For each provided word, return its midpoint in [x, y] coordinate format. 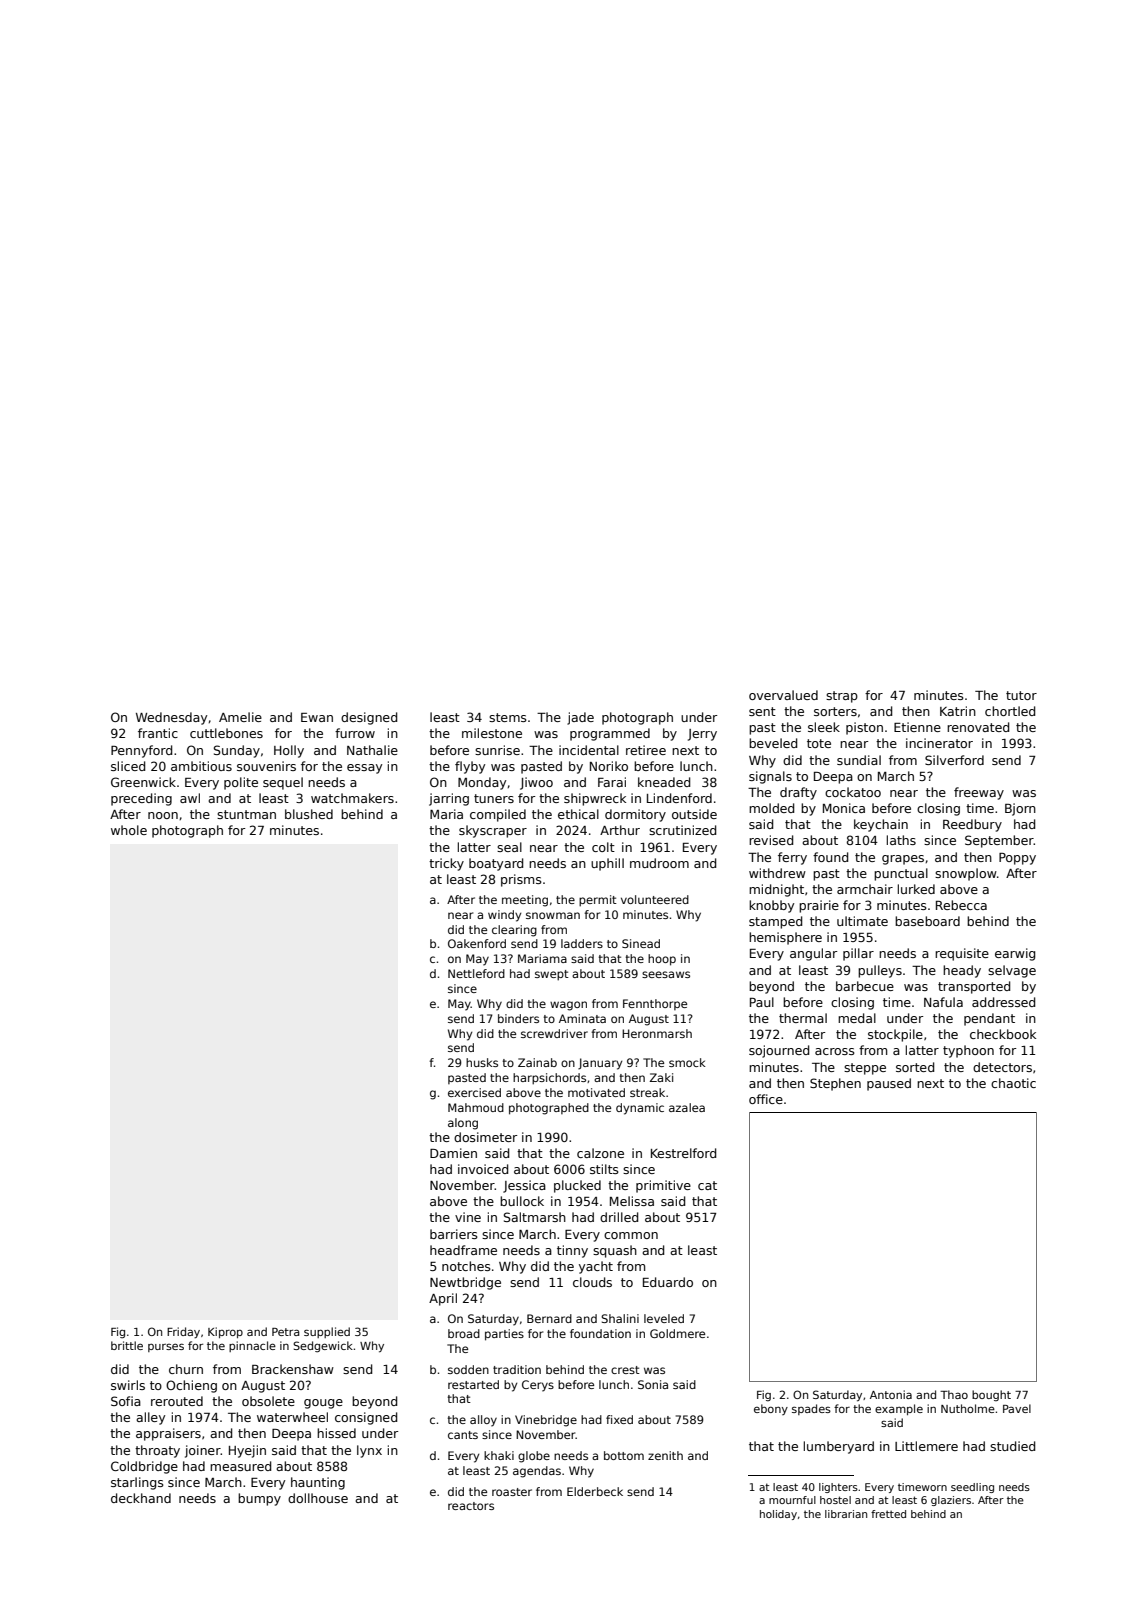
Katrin [958, 711]
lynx [369, 1451]
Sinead [641, 943]
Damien [453, 1153]
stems [508, 717]
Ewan [317, 717]
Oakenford [477, 943]
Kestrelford [683, 1153]
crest [625, 1370]
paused [889, 1084]
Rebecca [961, 905]
